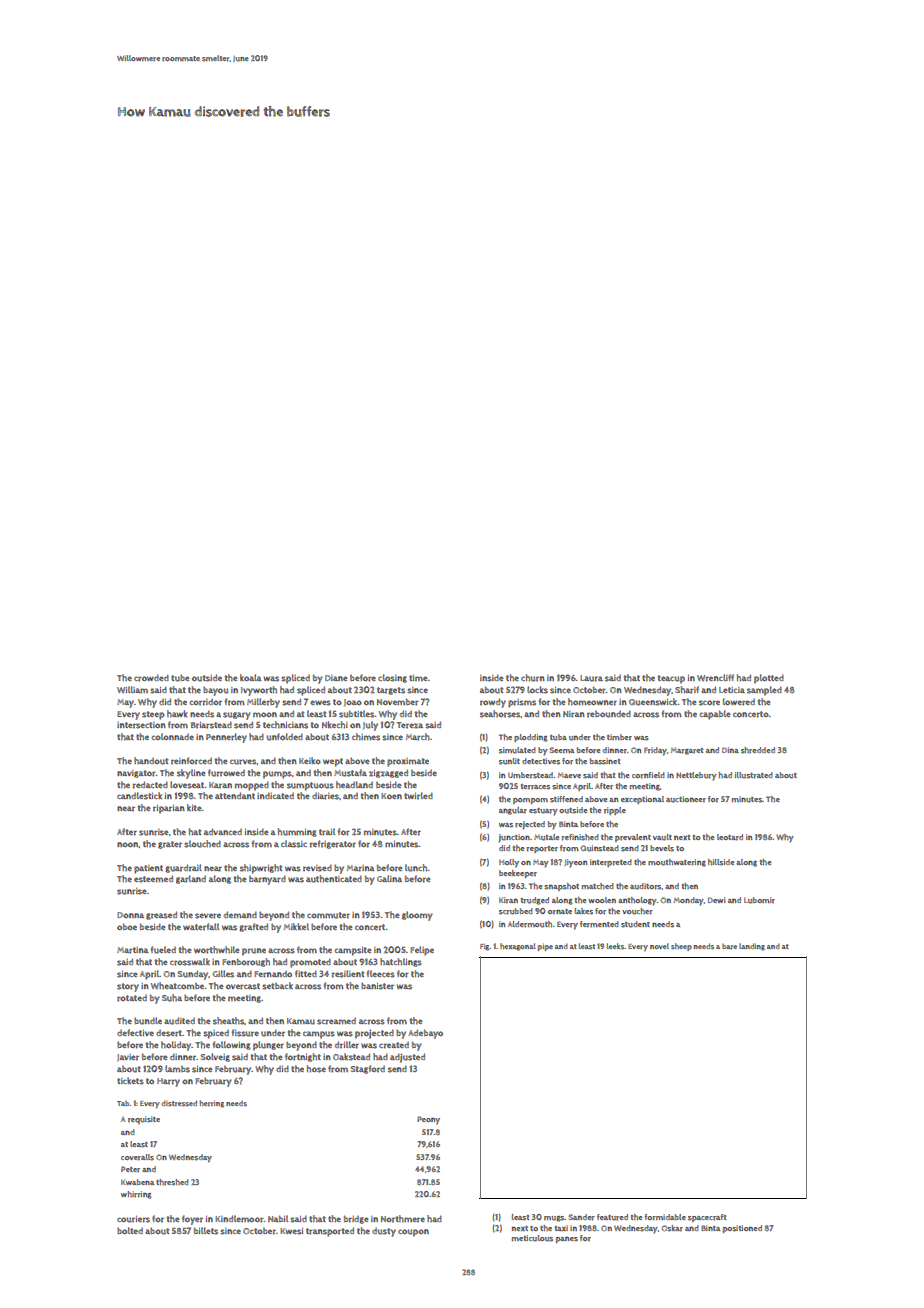  I want to click on Pennerley, so click(226, 738).
